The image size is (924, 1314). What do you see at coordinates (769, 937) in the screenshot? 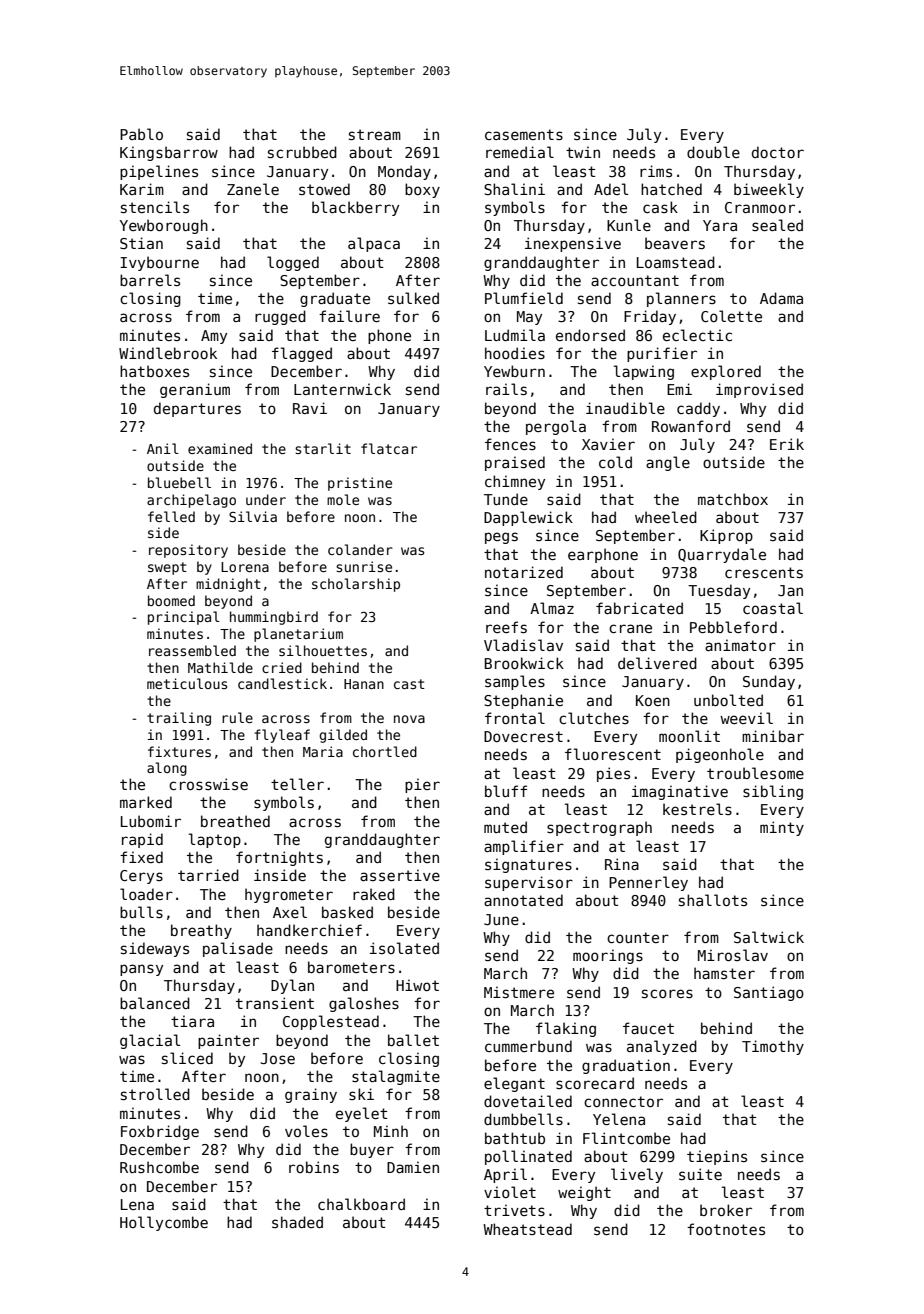
I see `Saltwick` at bounding box center [769, 937].
